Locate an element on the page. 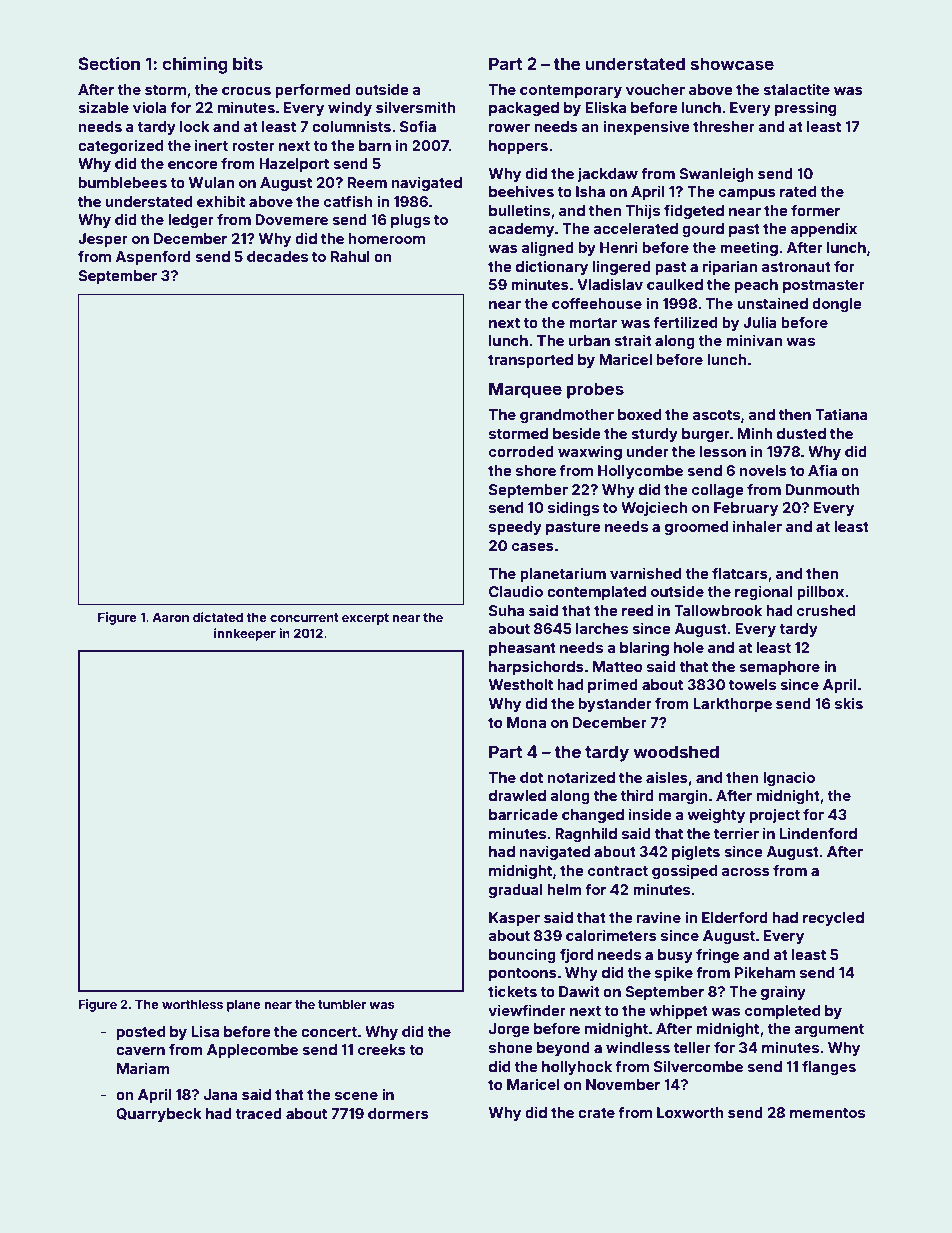 Image resolution: width=952 pixels, height=1233 pixels. Section is located at coordinates (109, 63).
